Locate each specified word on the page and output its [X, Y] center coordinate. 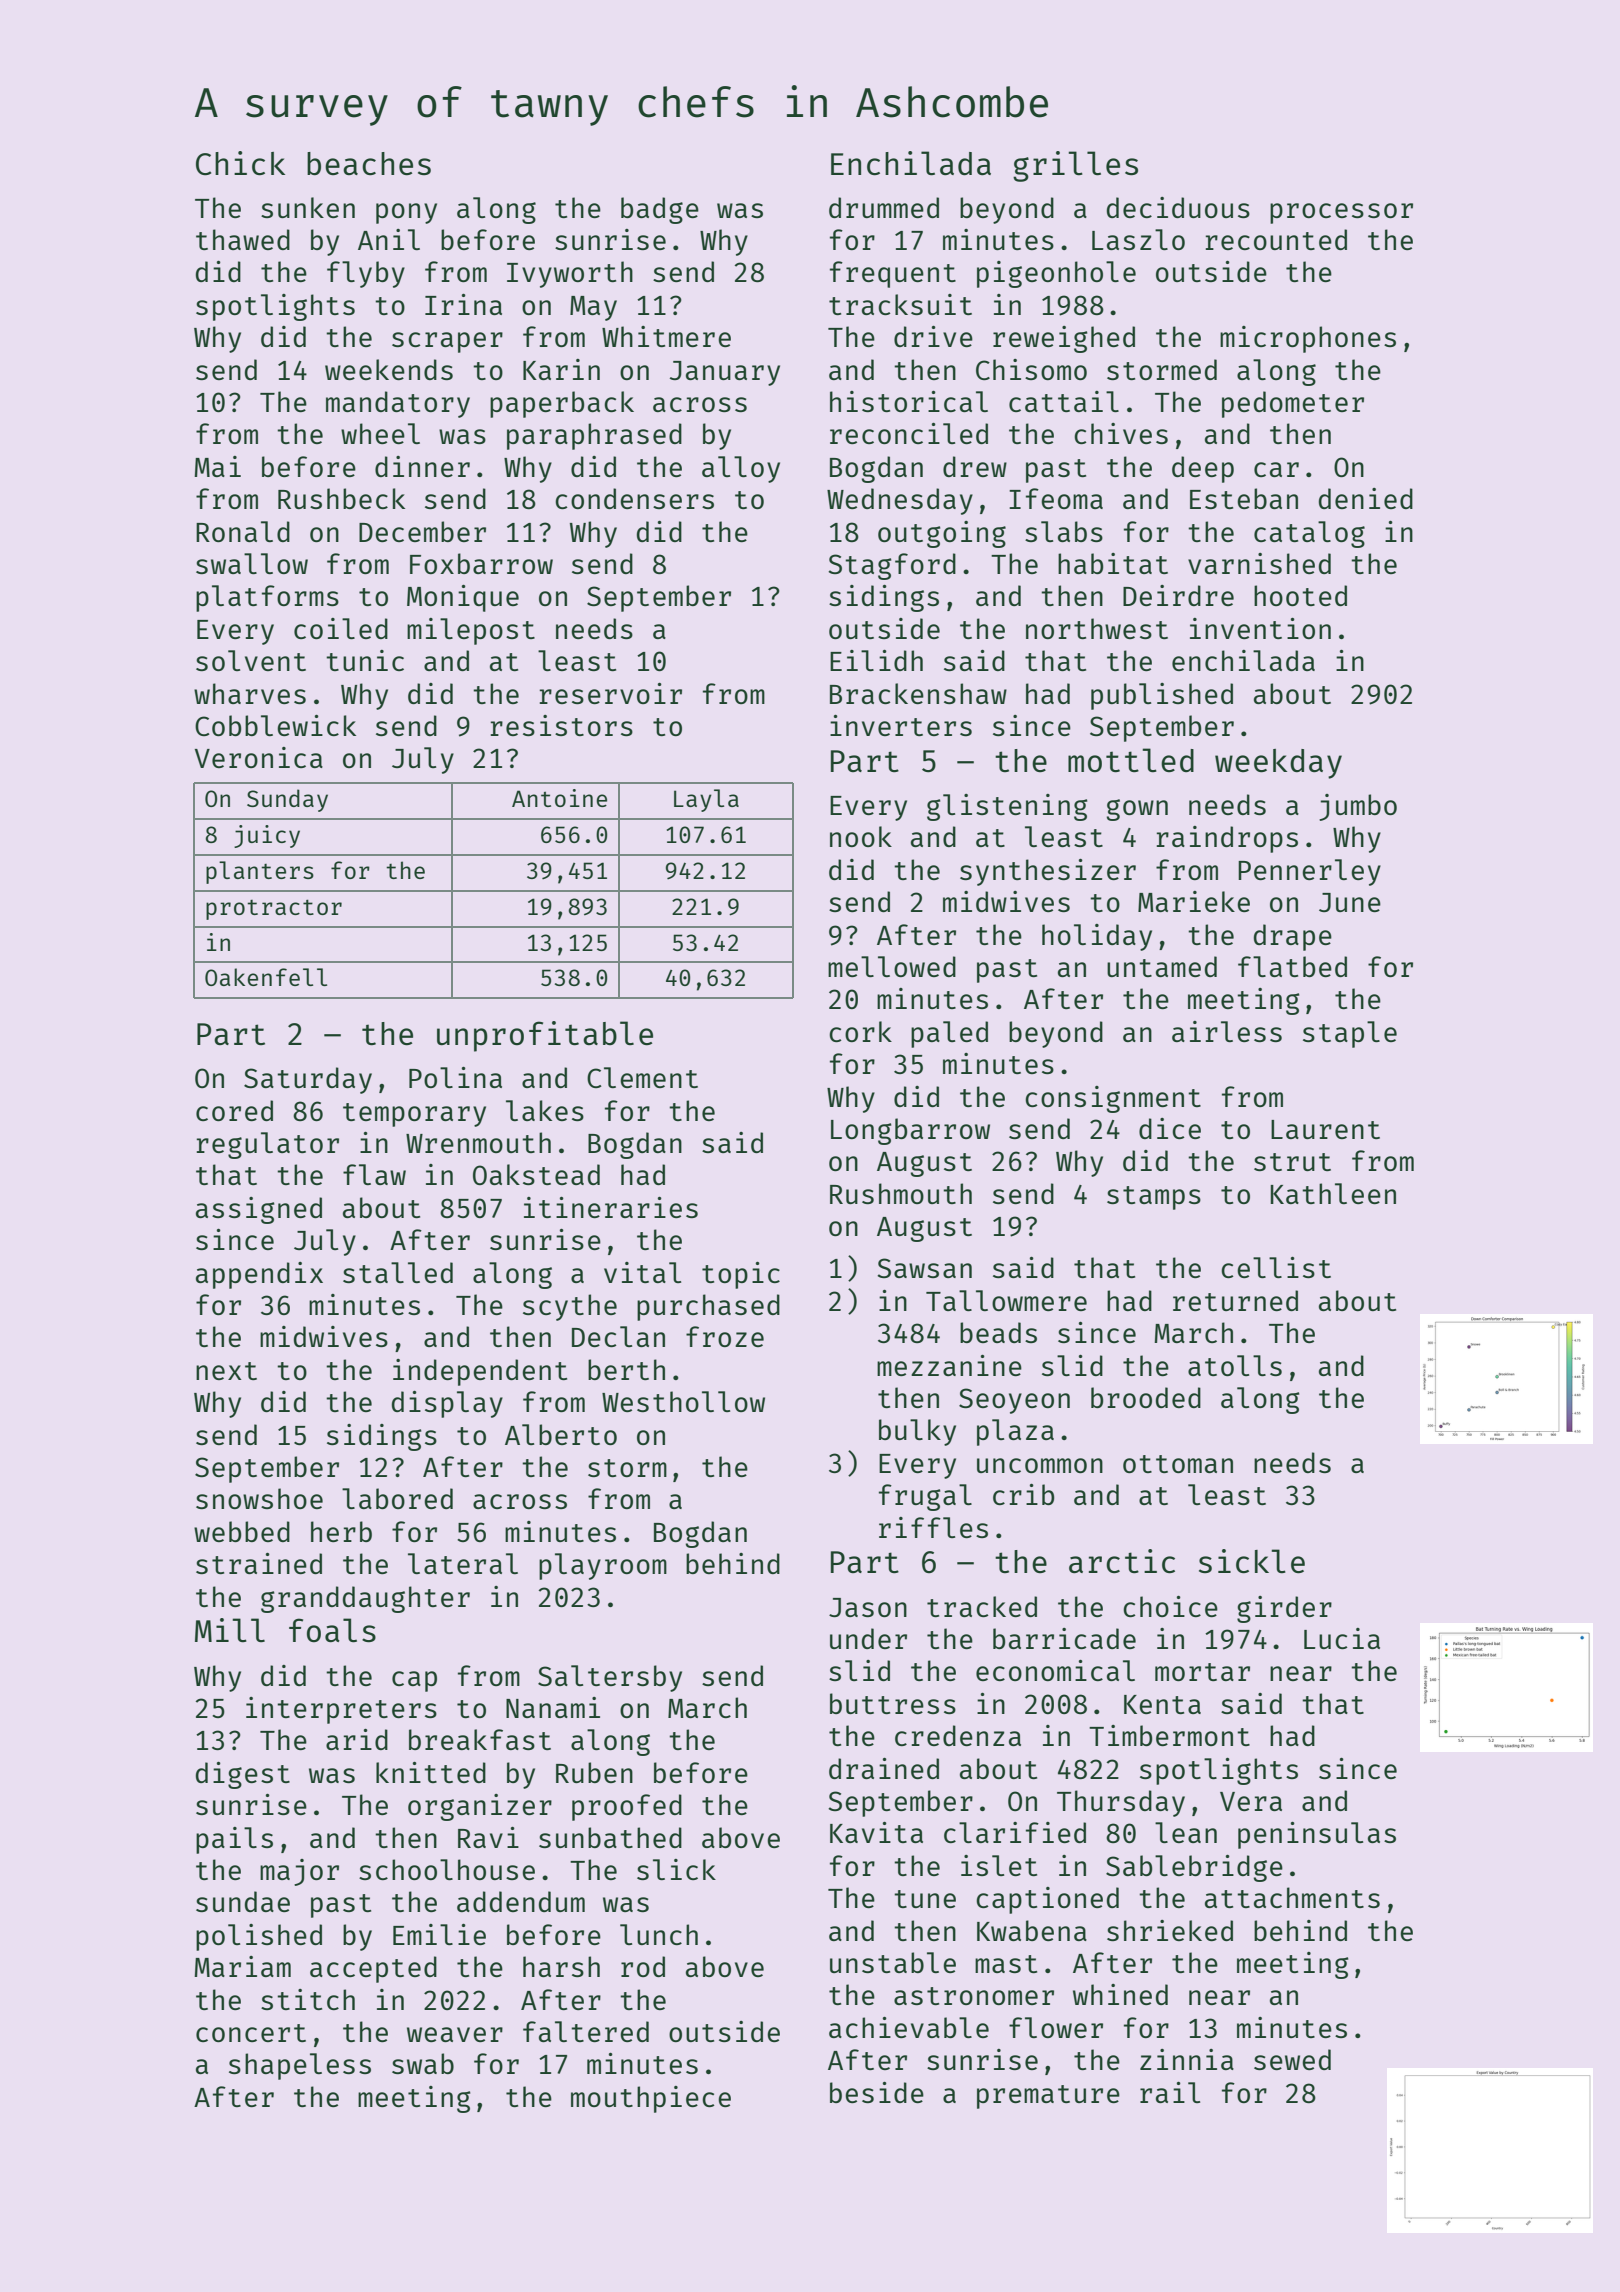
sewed [1292, 2059]
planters [260, 872]
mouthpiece [651, 2099]
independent [480, 1372]
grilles [1075, 166]
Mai [217, 466]
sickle [1252, 1561]
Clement [642, 1077]
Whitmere [666, 336]
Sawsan [924, 1268]
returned [1235, 1300]
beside [877, 2092]
